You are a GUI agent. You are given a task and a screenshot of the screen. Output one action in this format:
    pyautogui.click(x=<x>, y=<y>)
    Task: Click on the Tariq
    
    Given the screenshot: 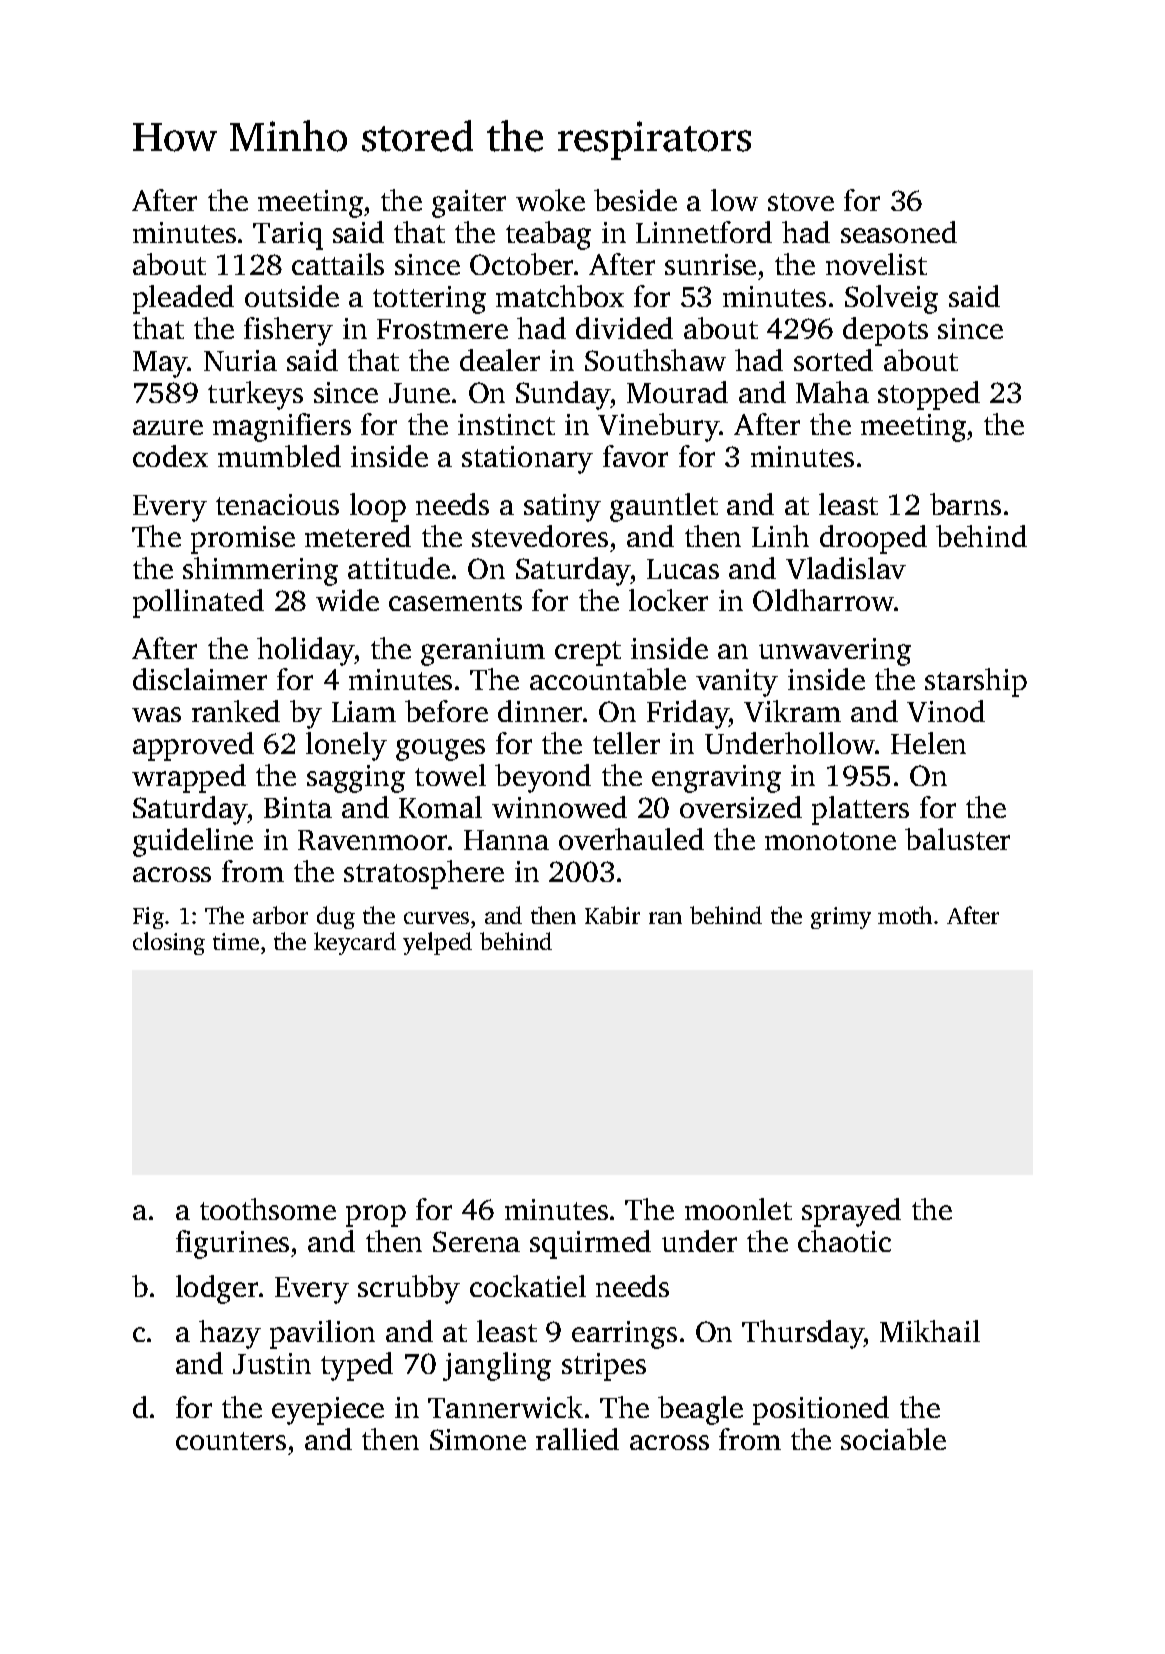 What is the action you would take?
    pyautogui.click(x=288, y=236)
